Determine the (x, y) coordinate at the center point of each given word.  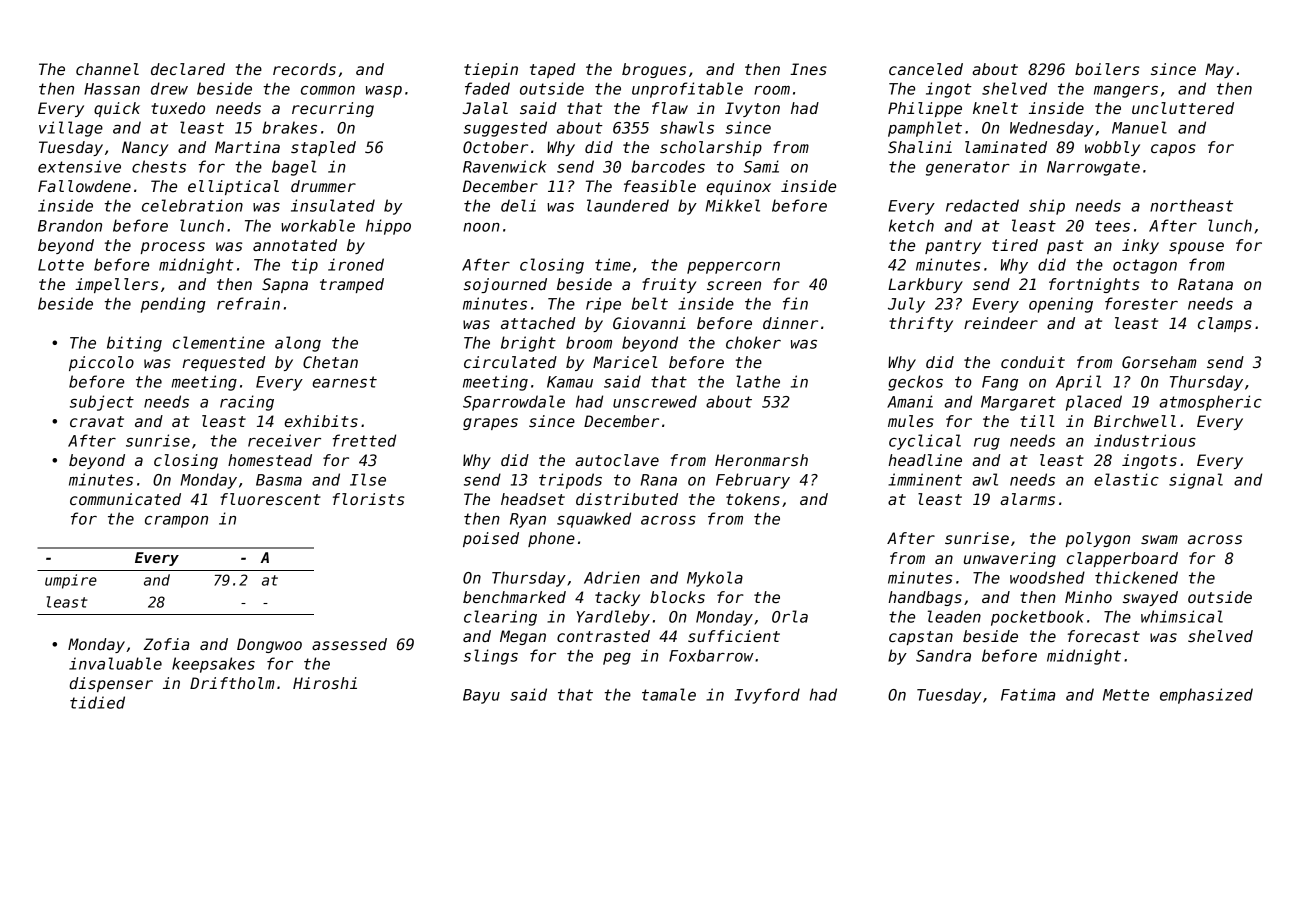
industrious (1145, 440)
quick (117, 109)
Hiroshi (325, 683)
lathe (758, 381)
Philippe (925, 109)
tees (1112, 226)
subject (102, 403)
